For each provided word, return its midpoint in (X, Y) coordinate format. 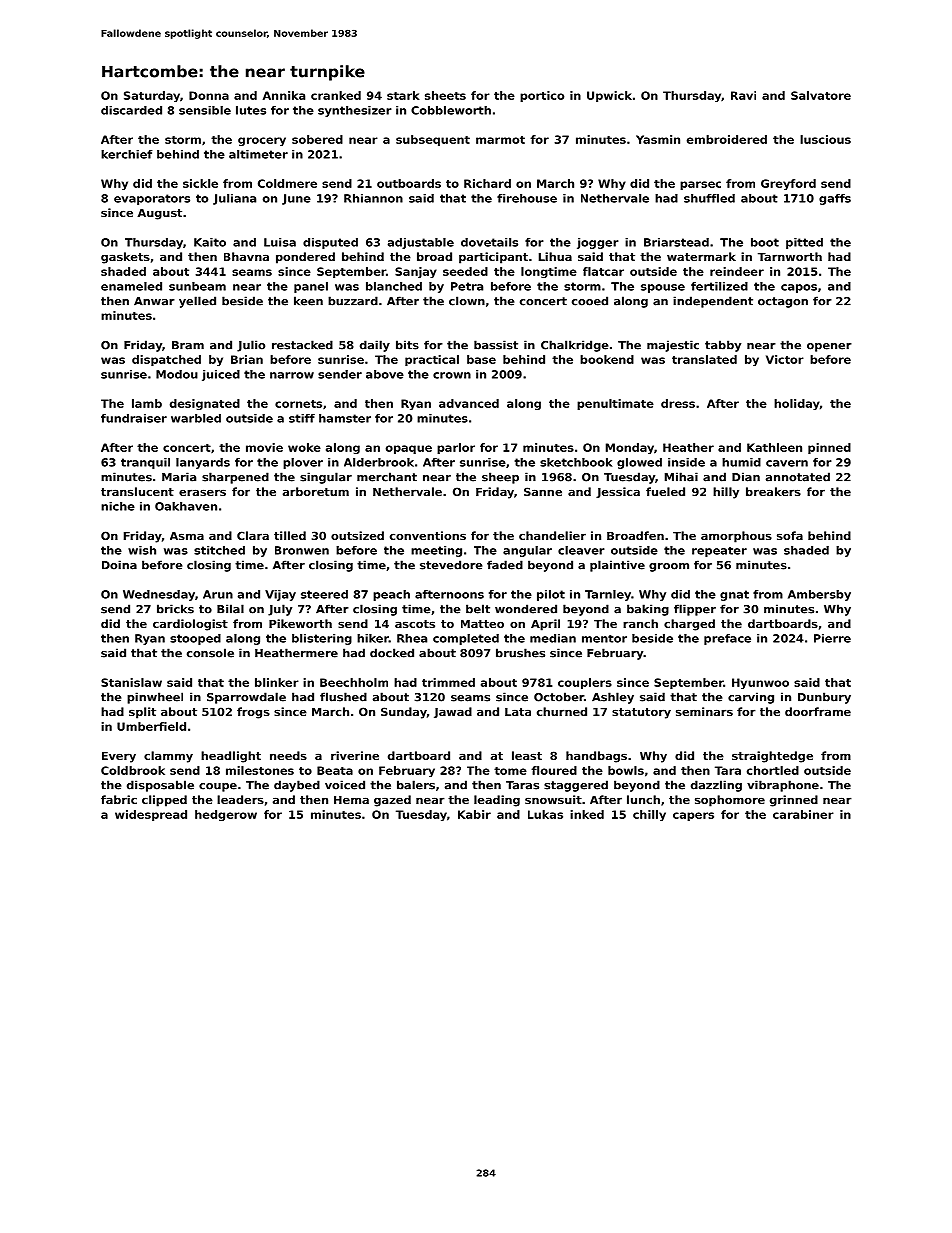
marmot (500, 140)
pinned (829, 448)
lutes (251, 110)
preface (727, 639)
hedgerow (226, 815)
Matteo (482, 624)
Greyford (788, 184)
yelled (197, 302)
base (481, 359)
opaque (409, 449)
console (210, 653)
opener (829, 347)
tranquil (145, 463)
